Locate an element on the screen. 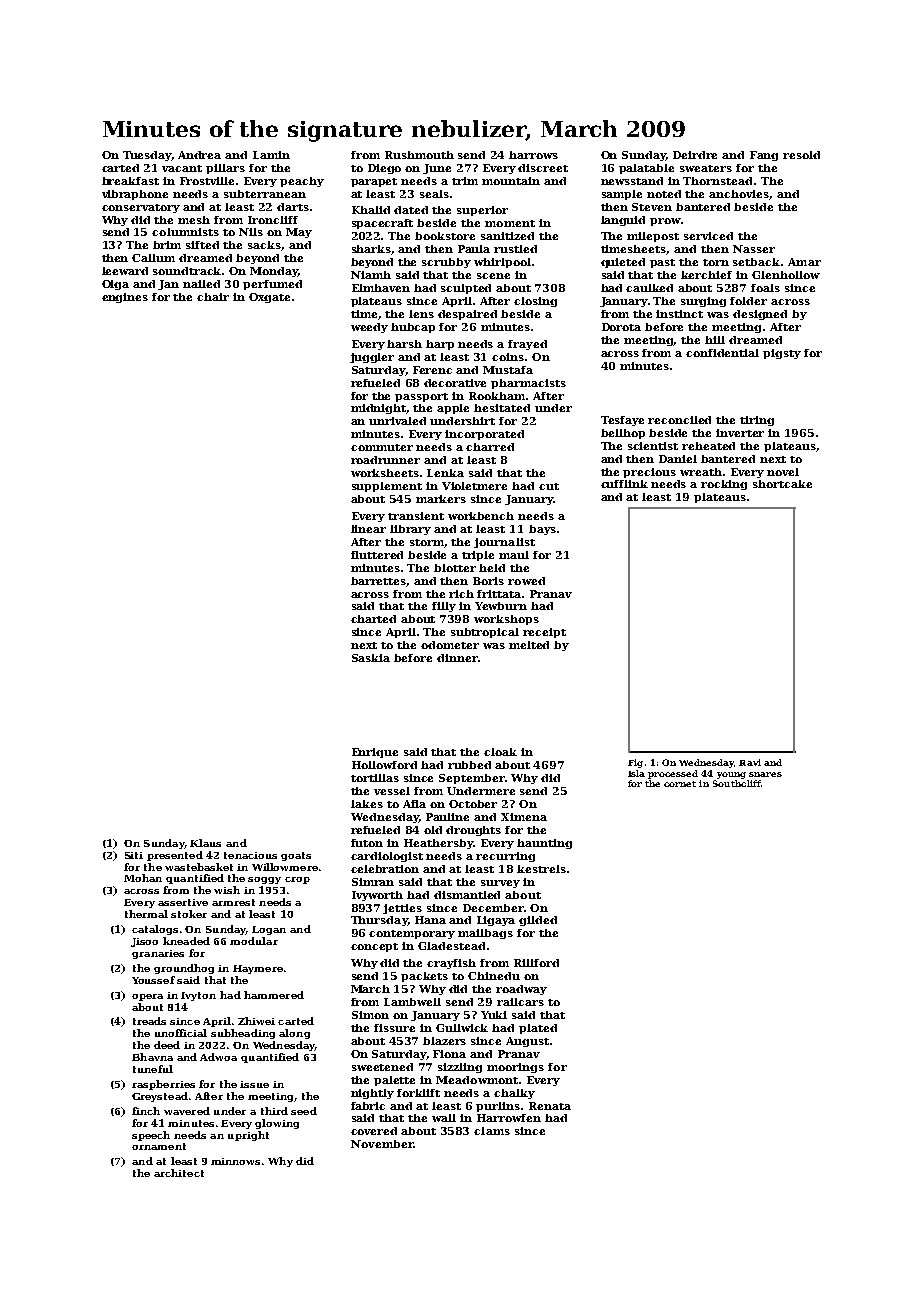 The height and width of the screenshot is (1308, 924). cloak is located at coordinates (500, 752).
